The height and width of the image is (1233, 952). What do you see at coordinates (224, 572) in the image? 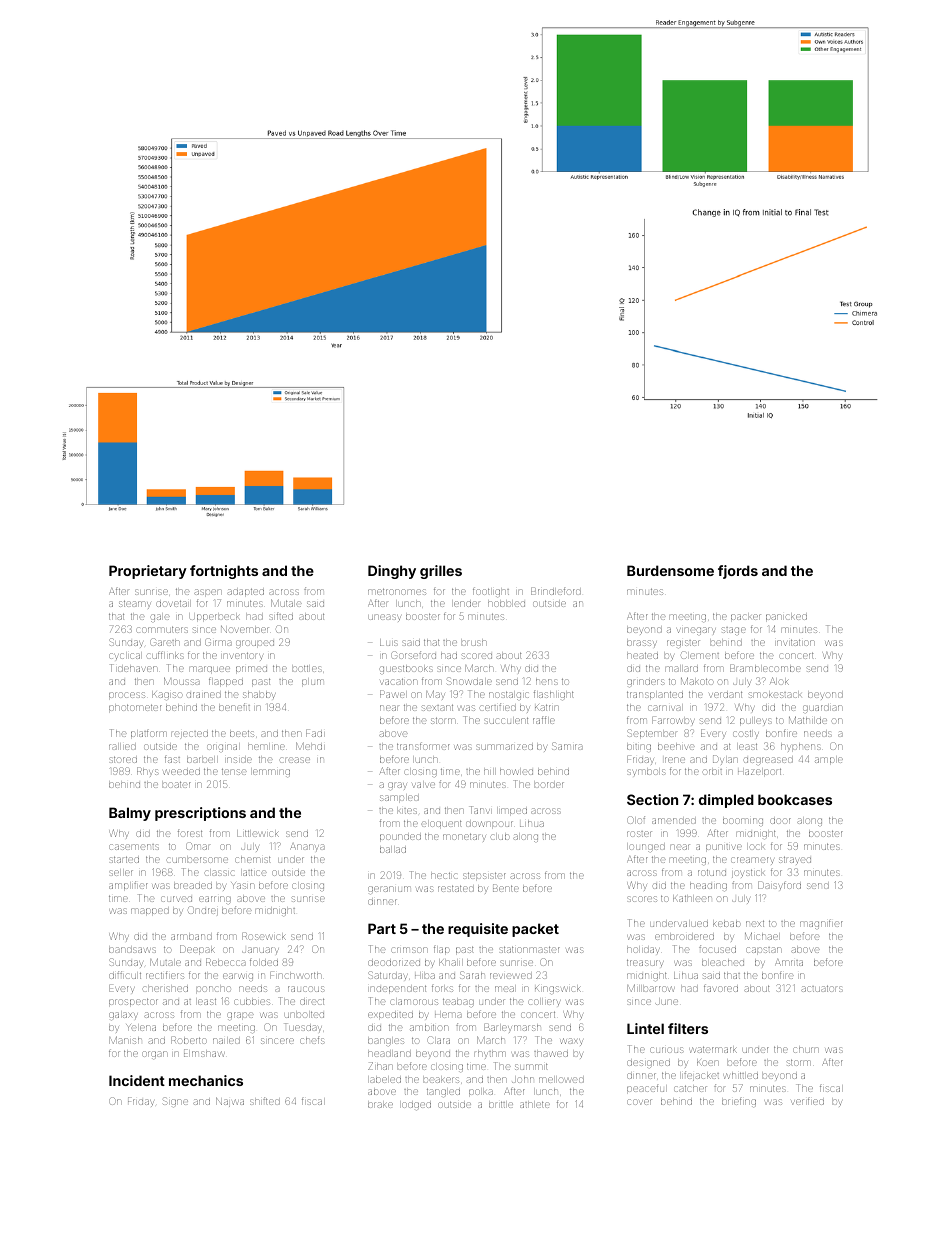
I see `fortnights` at bounding box center [224, 572].
